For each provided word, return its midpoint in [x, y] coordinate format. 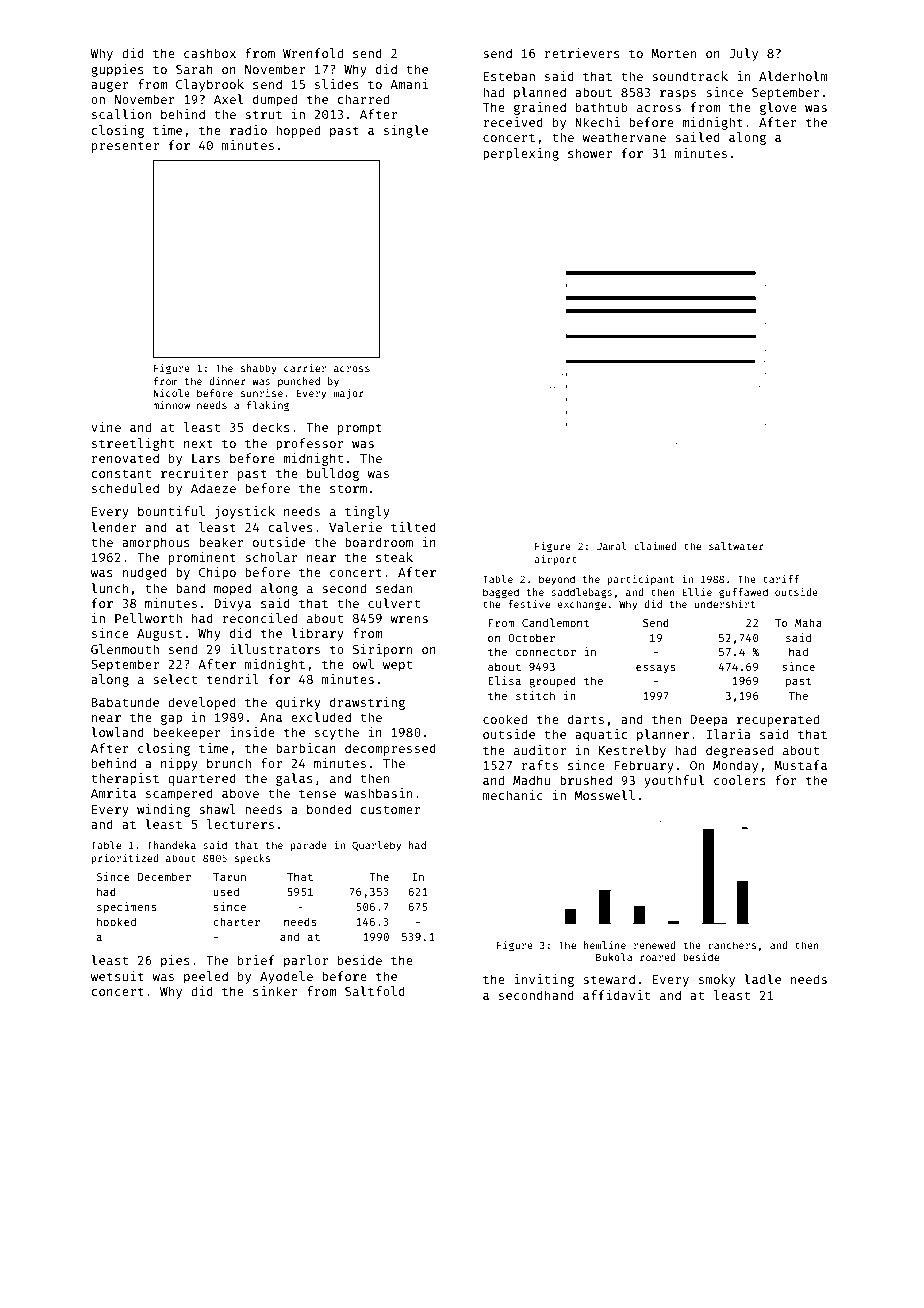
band [190, 588]
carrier [305, 368]
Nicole [172, 393]
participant [640, 580]
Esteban [509, 76]
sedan [394, 588]
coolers [740, 780]
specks [252, 859]
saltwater [736, 546]
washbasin [378, 793]
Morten [673, 53]
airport [555, 560]
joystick [245, 512]
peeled [206, 977]
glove [778, 108]
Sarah [194, 69]
